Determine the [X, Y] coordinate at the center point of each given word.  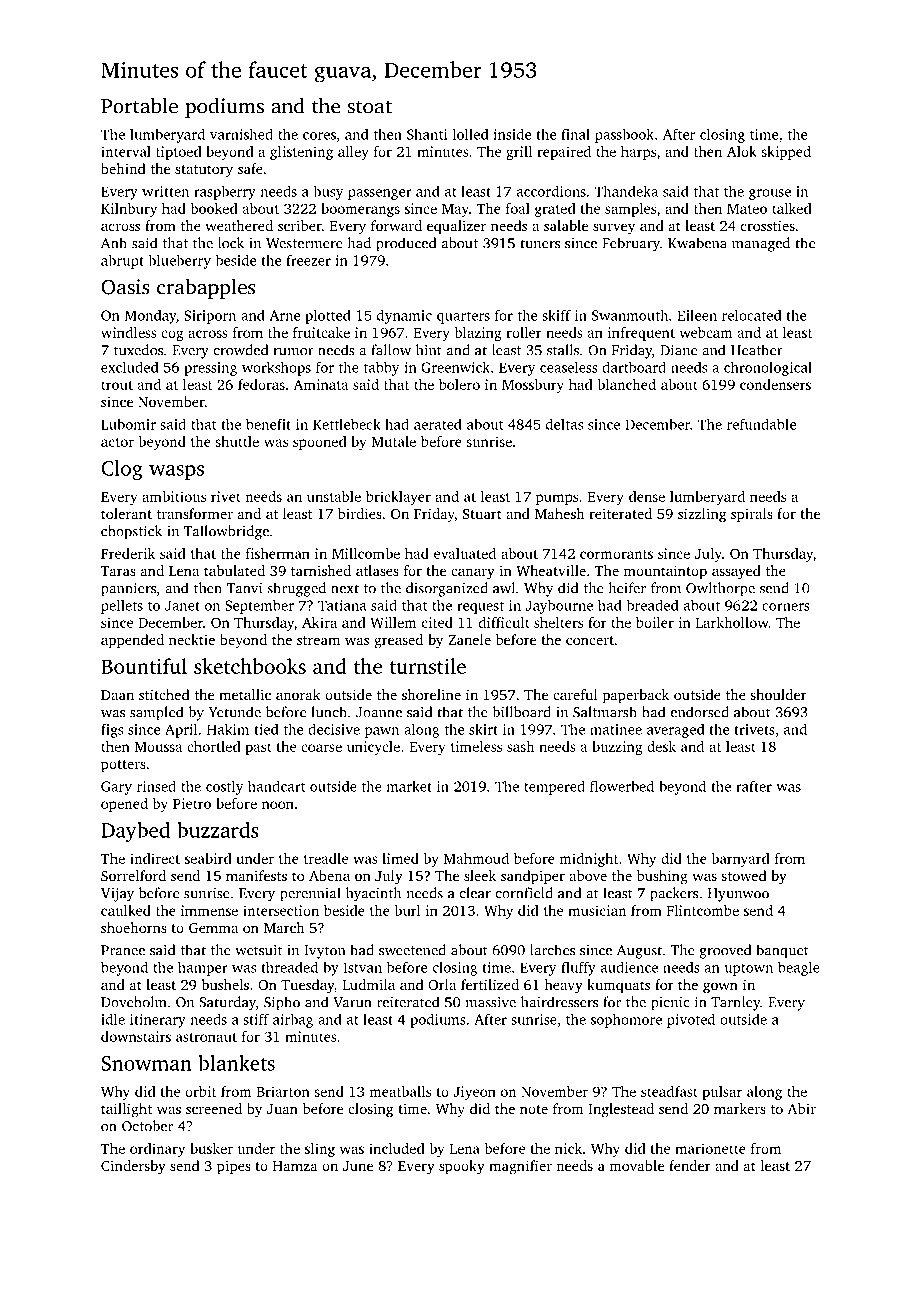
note [534, 1109]
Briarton [283, 1091]
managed [761, 244]
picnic [670, 1004]
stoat [369, 107]
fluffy [578, 969]
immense [209, 910]
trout [117, 385]
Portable [139, 105]
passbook [624, 136]
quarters [463, 317]
